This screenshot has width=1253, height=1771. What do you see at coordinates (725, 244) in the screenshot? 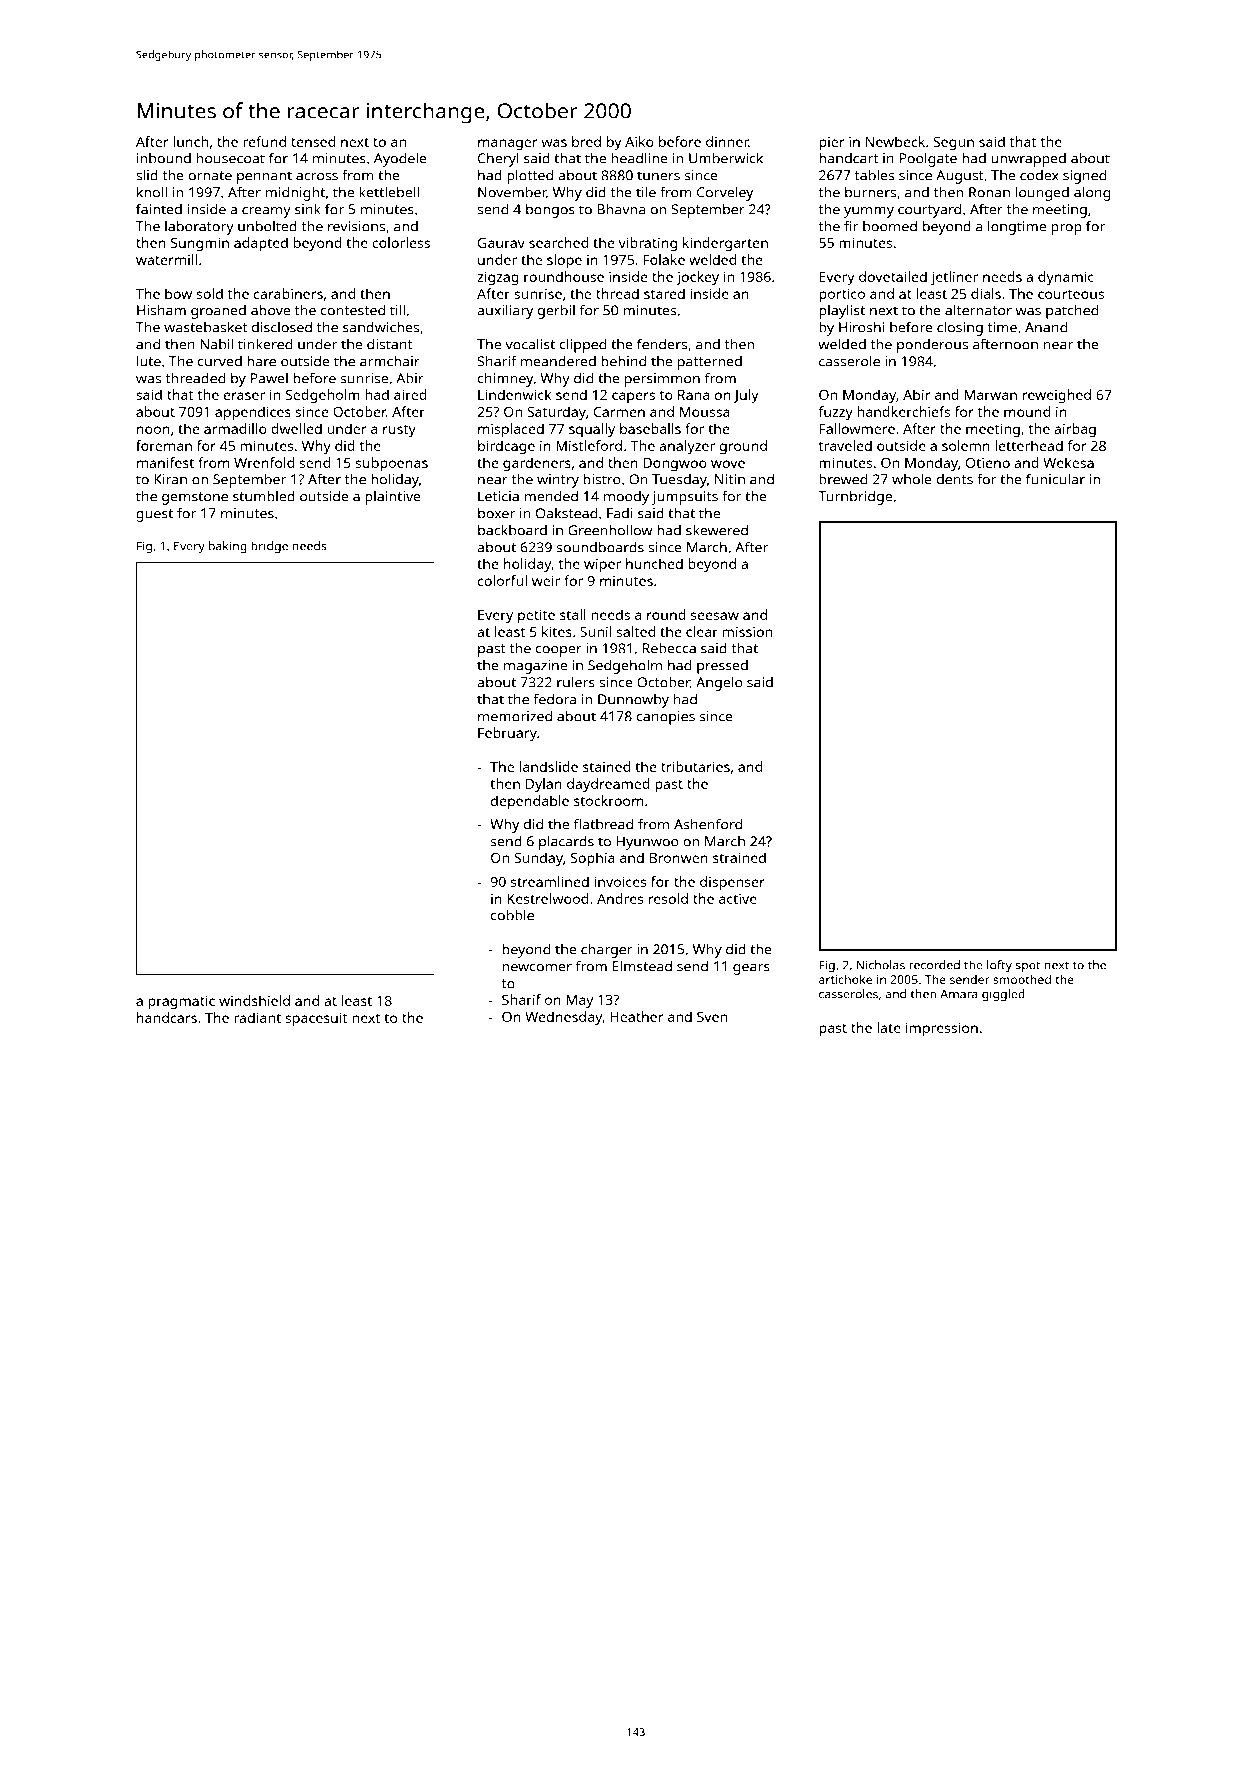
I see `kindergarten` at bounding box center [725, 244].
